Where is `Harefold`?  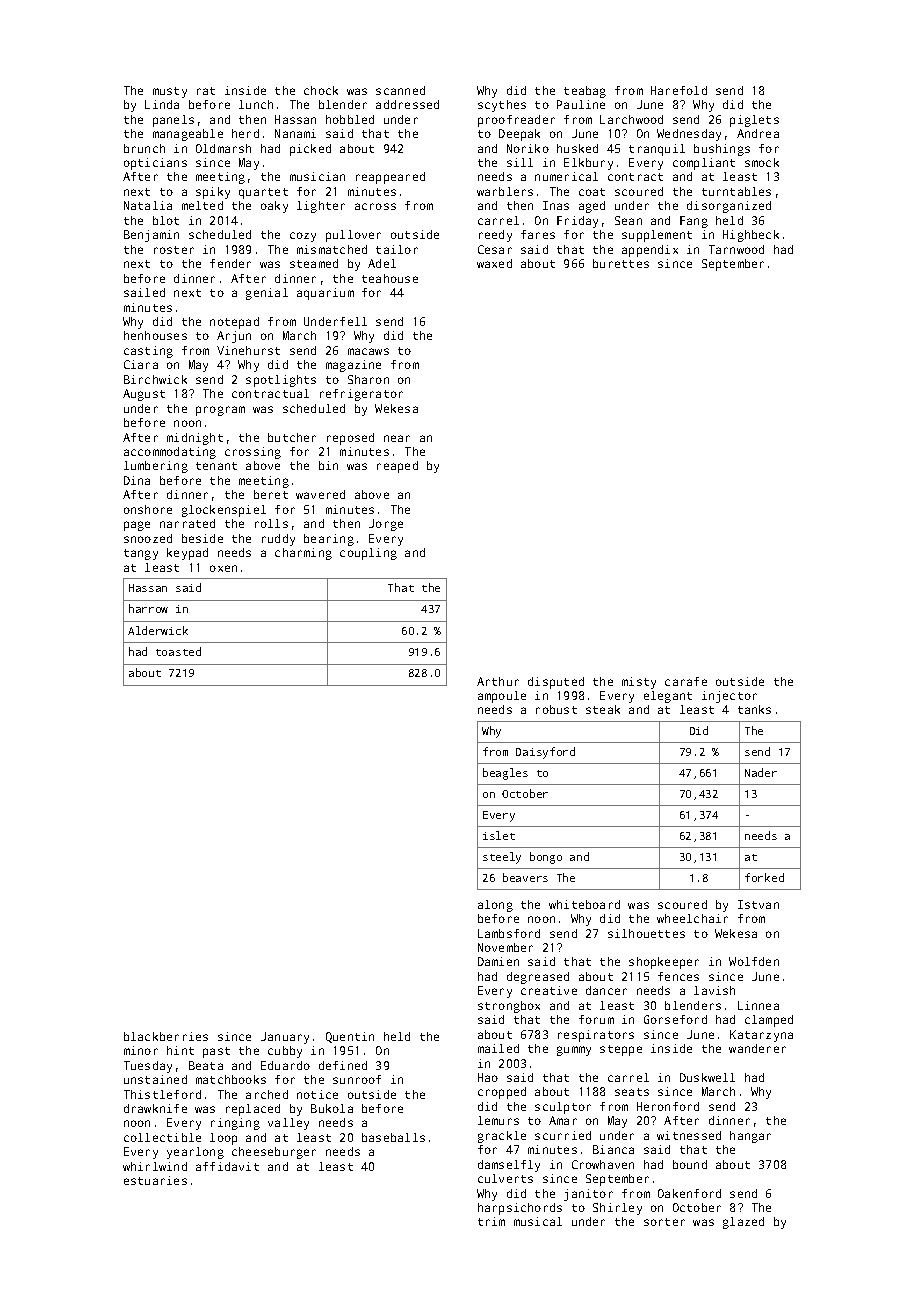 Harefold is located at coordinates (679, 90).
